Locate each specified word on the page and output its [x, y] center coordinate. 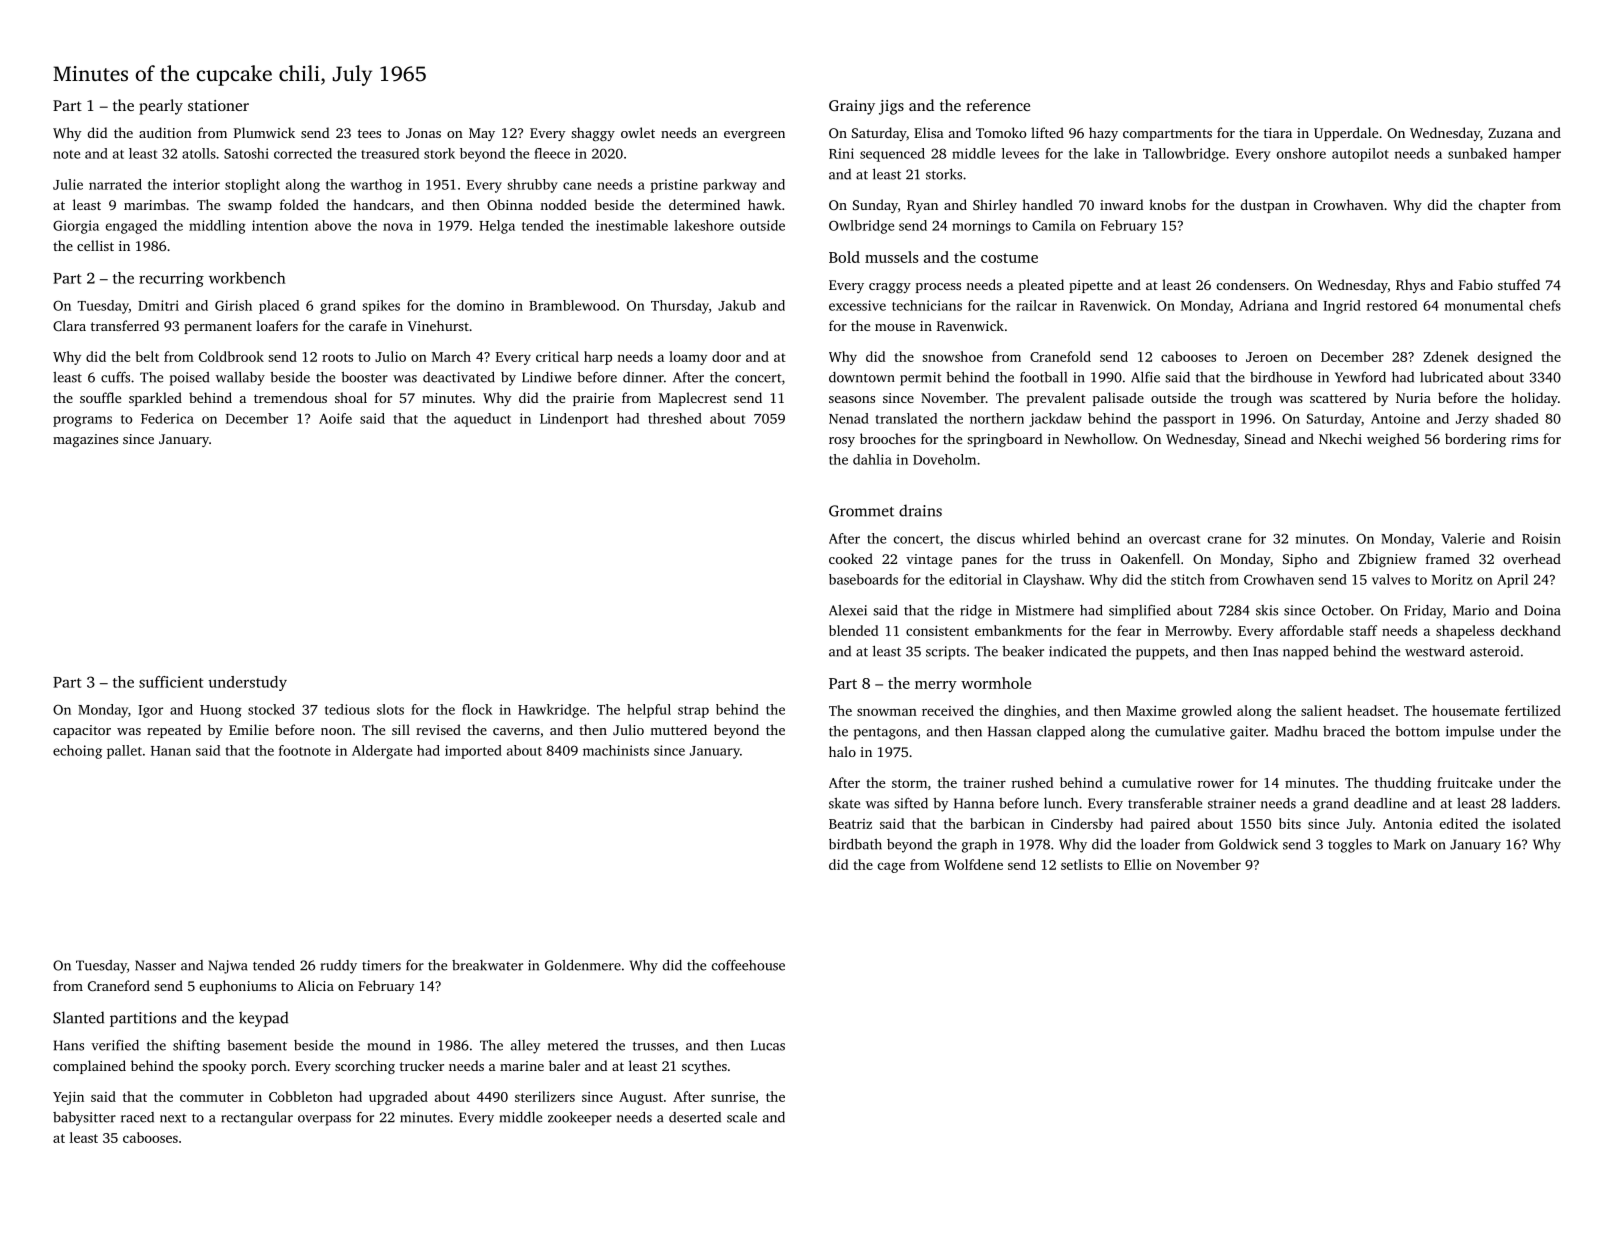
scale [742, 1117]
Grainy [852, 107]
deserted [695, 1117]
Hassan [1009, 731]
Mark [1410, 844]
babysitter [84, 1119]
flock [477, 709]
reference [998, 105]
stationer [218, 105]
